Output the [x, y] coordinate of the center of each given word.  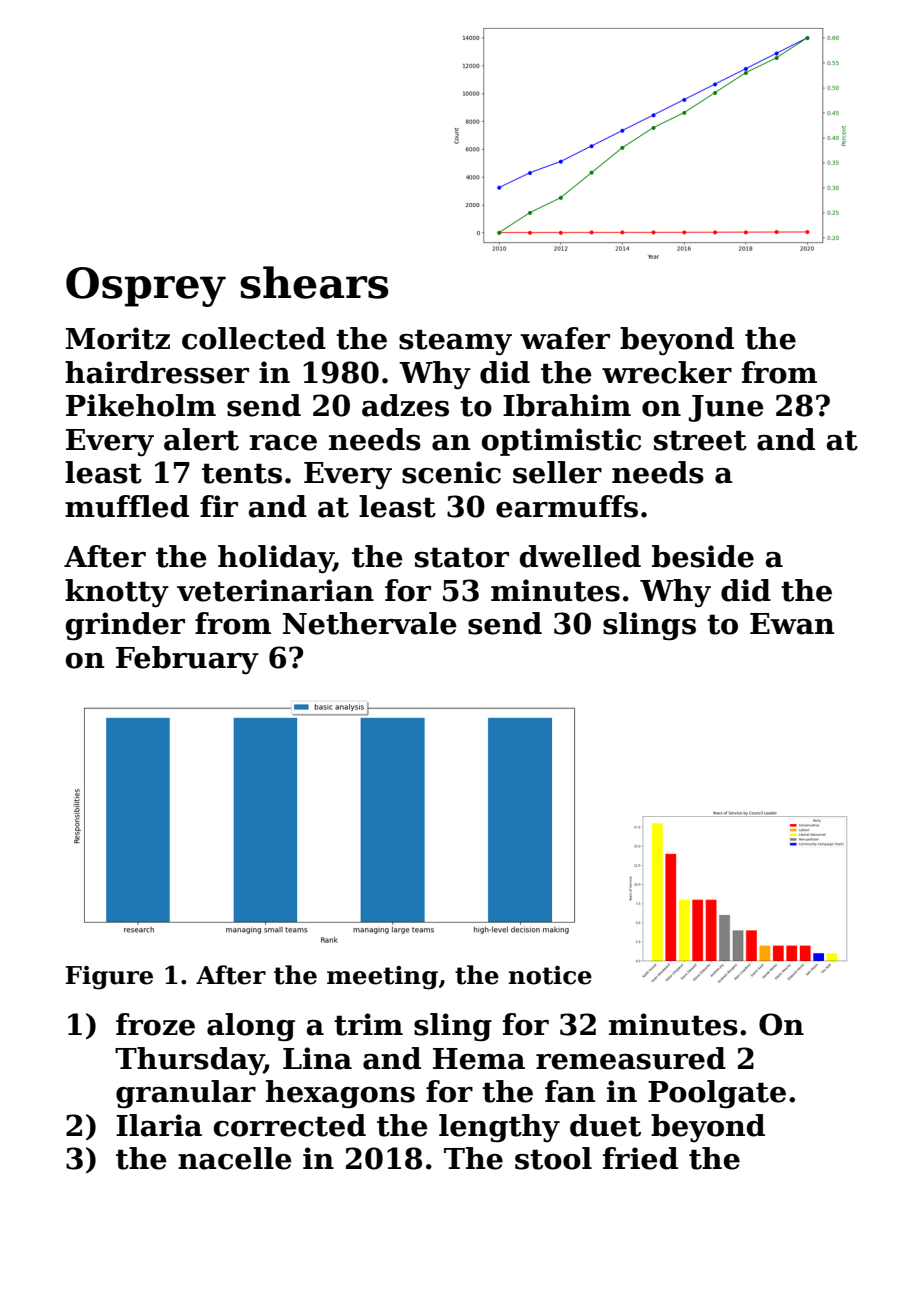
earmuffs [567, 506]
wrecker [667, 372]
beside [703, 556]
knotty [117, 593]
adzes [405, 405]
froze [155, 1024]
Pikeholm [141, 405]
